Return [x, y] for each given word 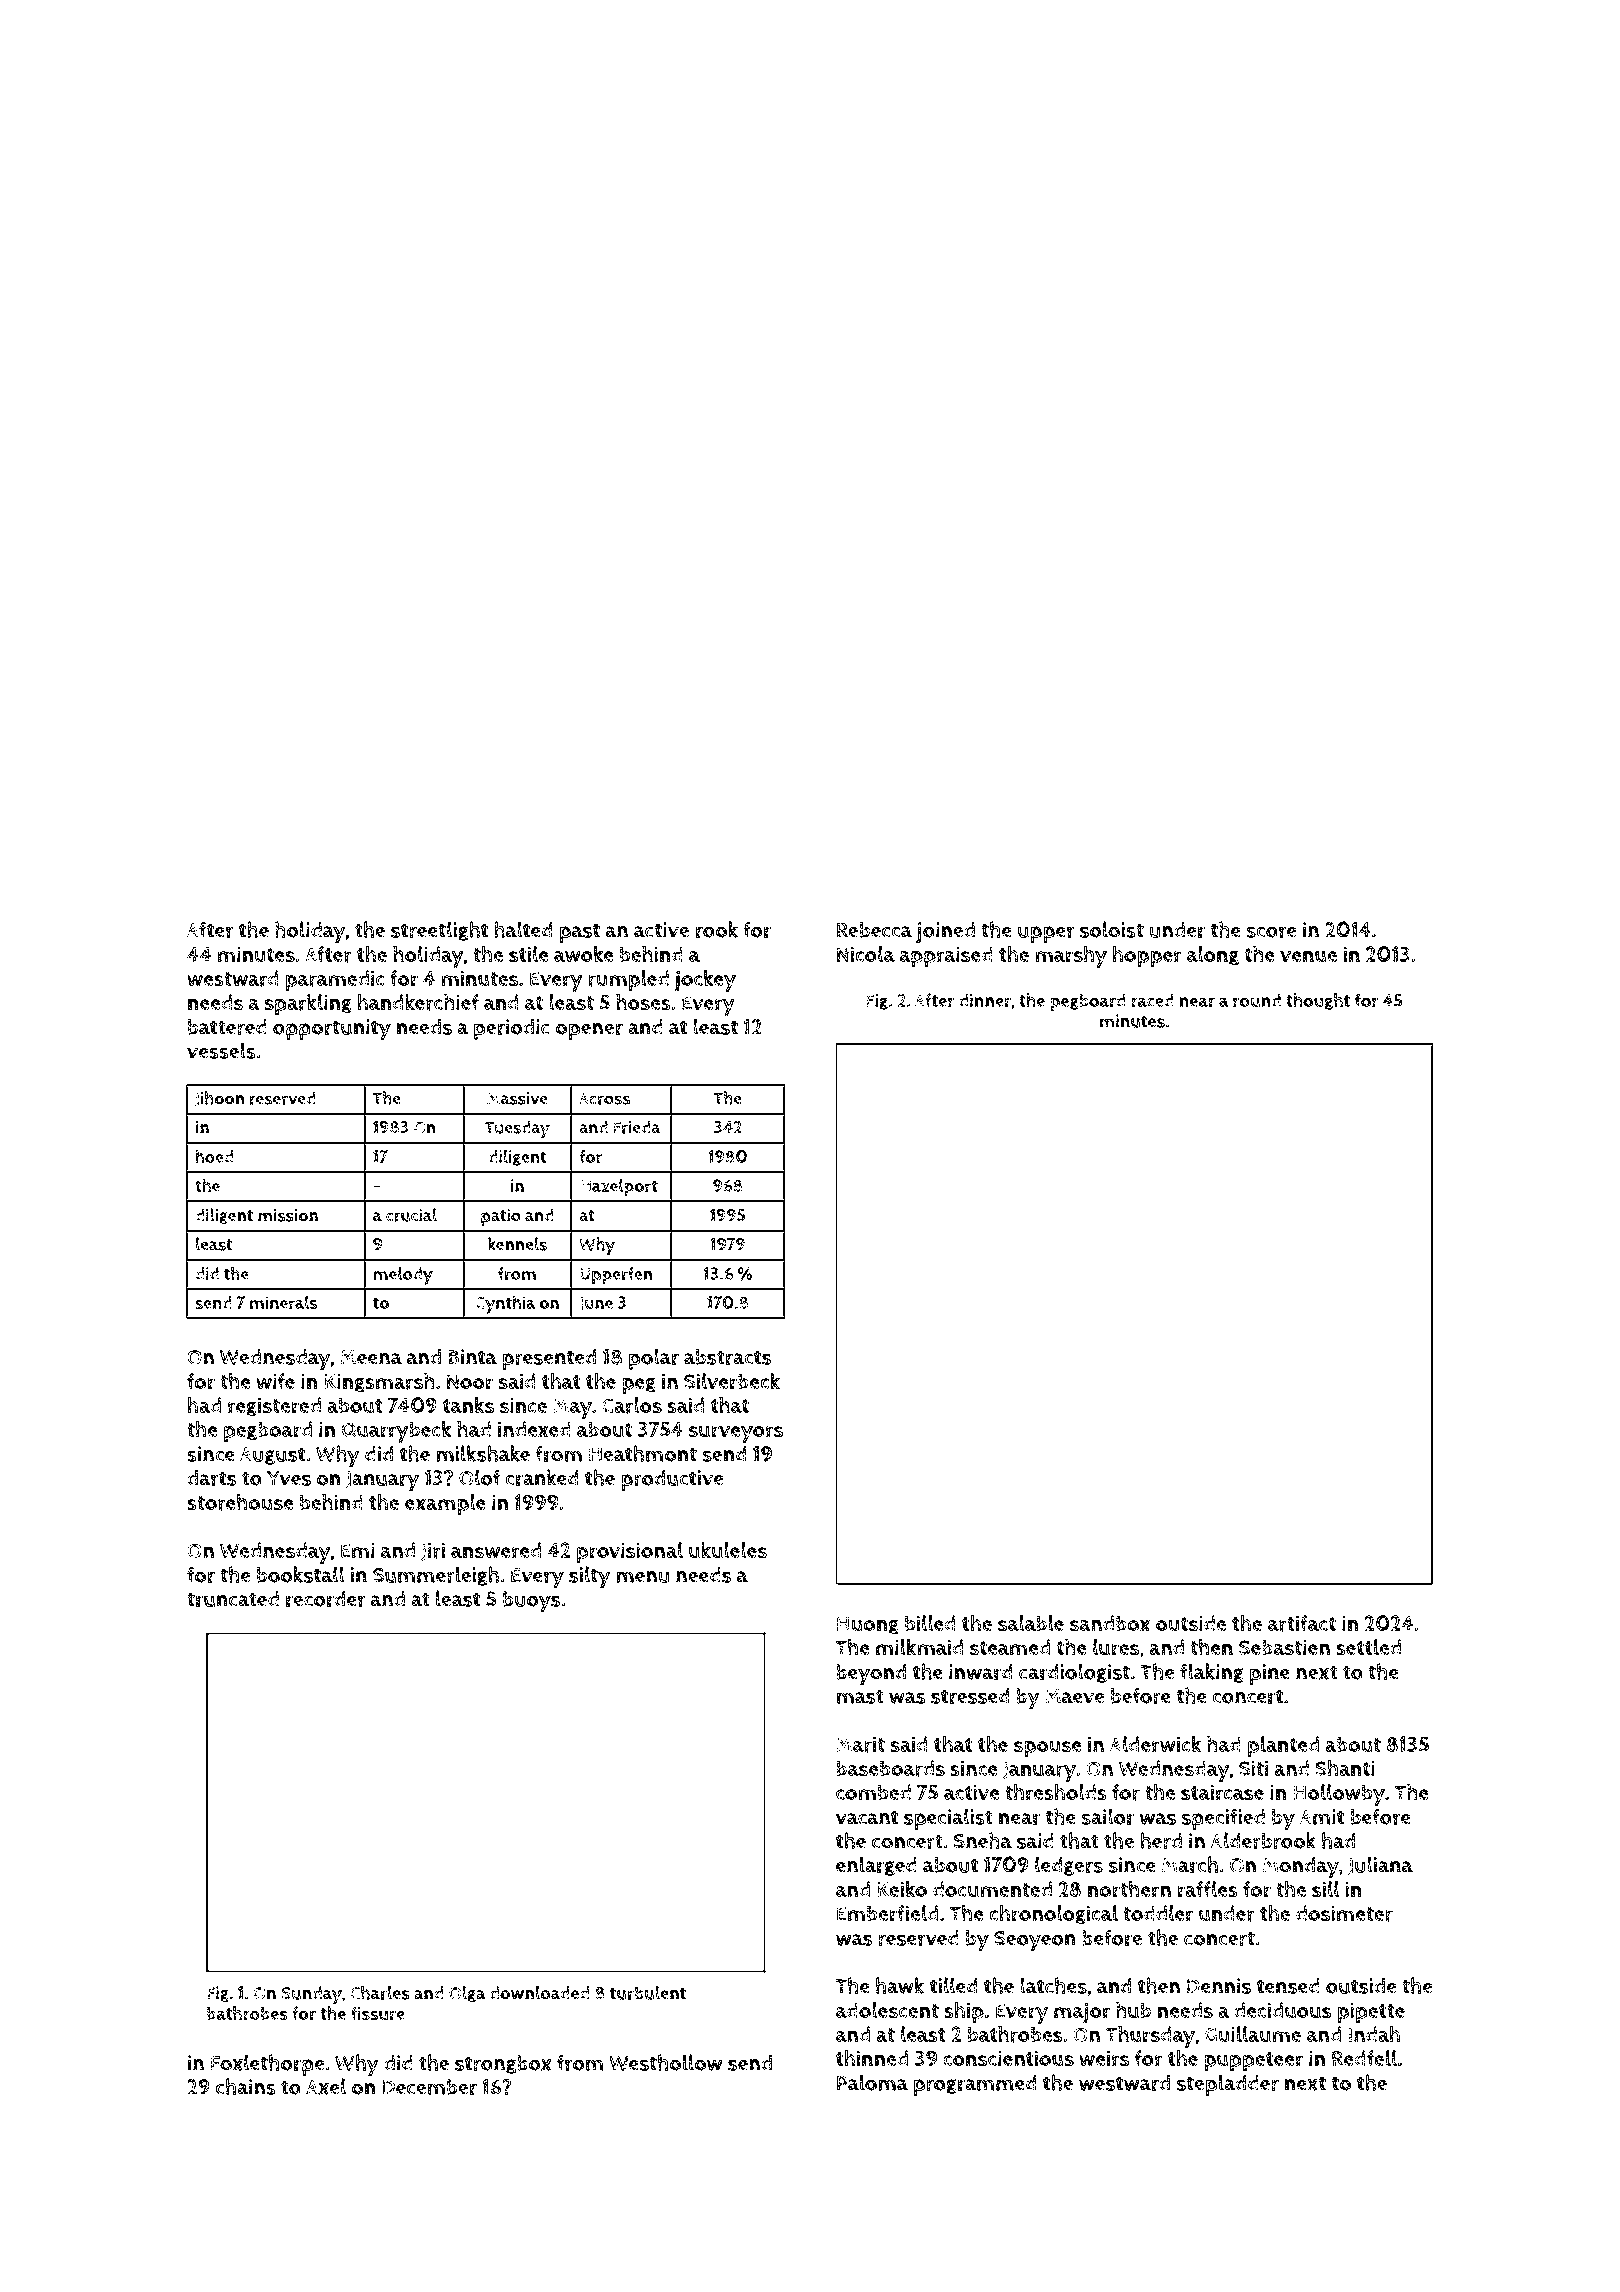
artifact [1302, 1623]
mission [288, 1215]
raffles [1208, 1889]
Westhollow [665, 2062]
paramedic [335, 981]
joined [945, 932]
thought [1318, 1001]
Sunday [311, 1995]
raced [1152, 1000]
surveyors [736, 1434]
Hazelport [619, 1188]
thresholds [1056, 1792]
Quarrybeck [396, 1432]
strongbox [503, 2064]
